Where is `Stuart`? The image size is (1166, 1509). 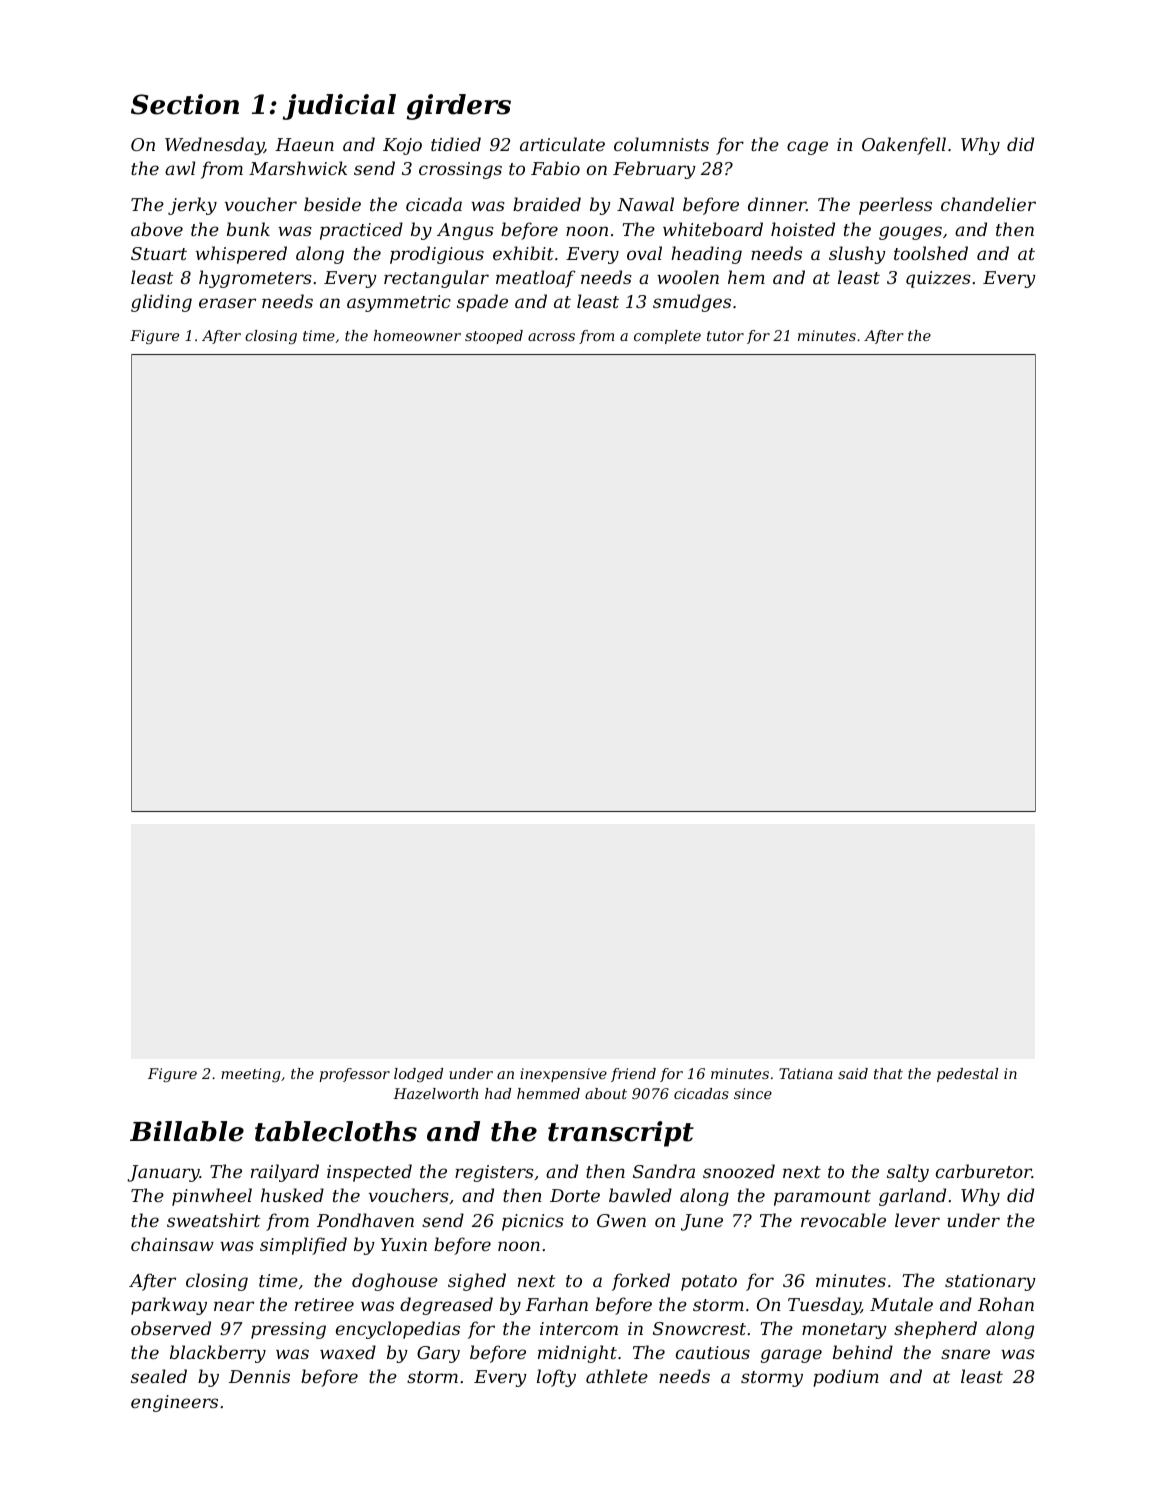
Stuart is located at coordinates (159, 253).
